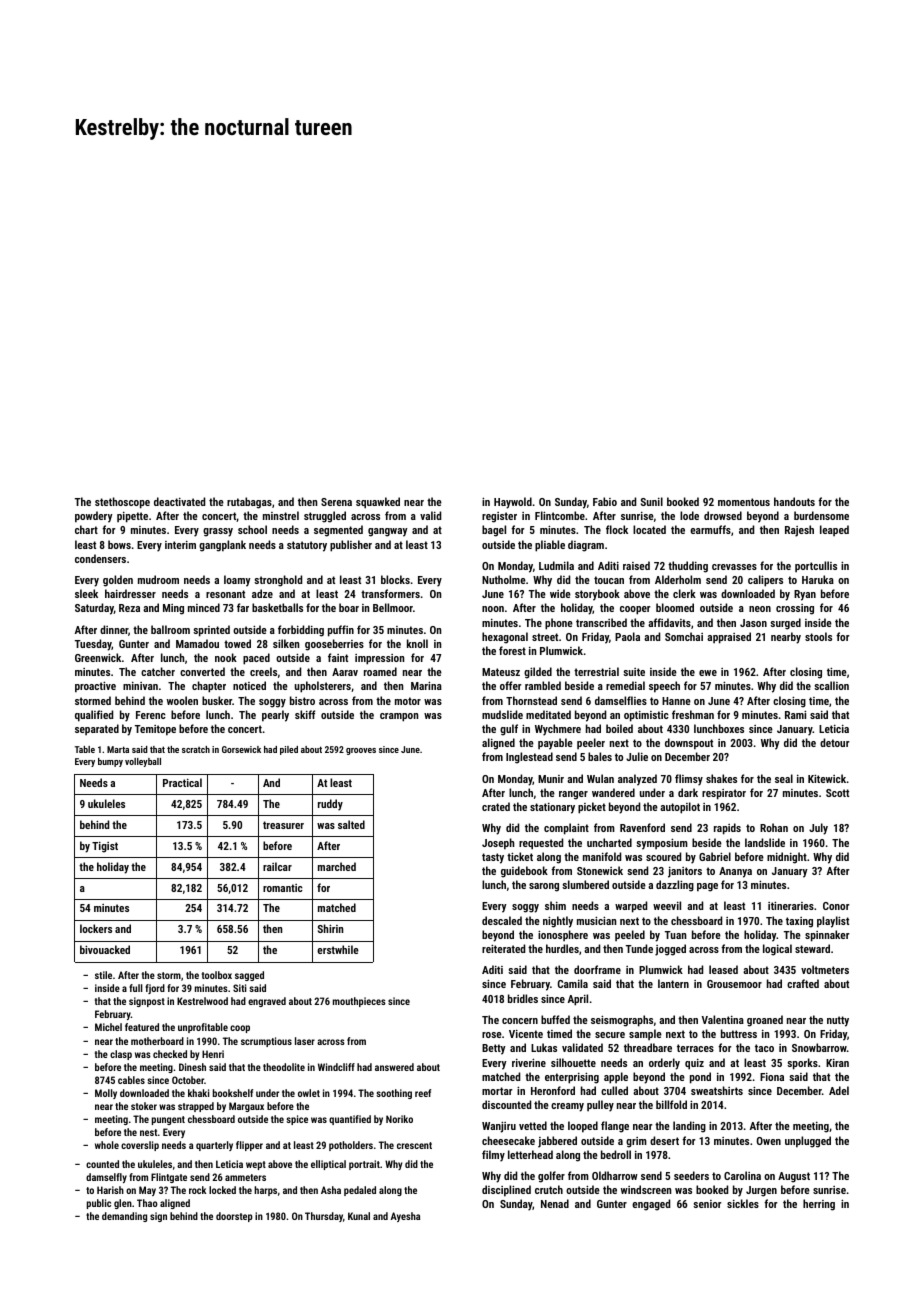 Image resolution: width=924 pixels, height=1308 pixels. I want to click on Haywold, so click(513, 503).
